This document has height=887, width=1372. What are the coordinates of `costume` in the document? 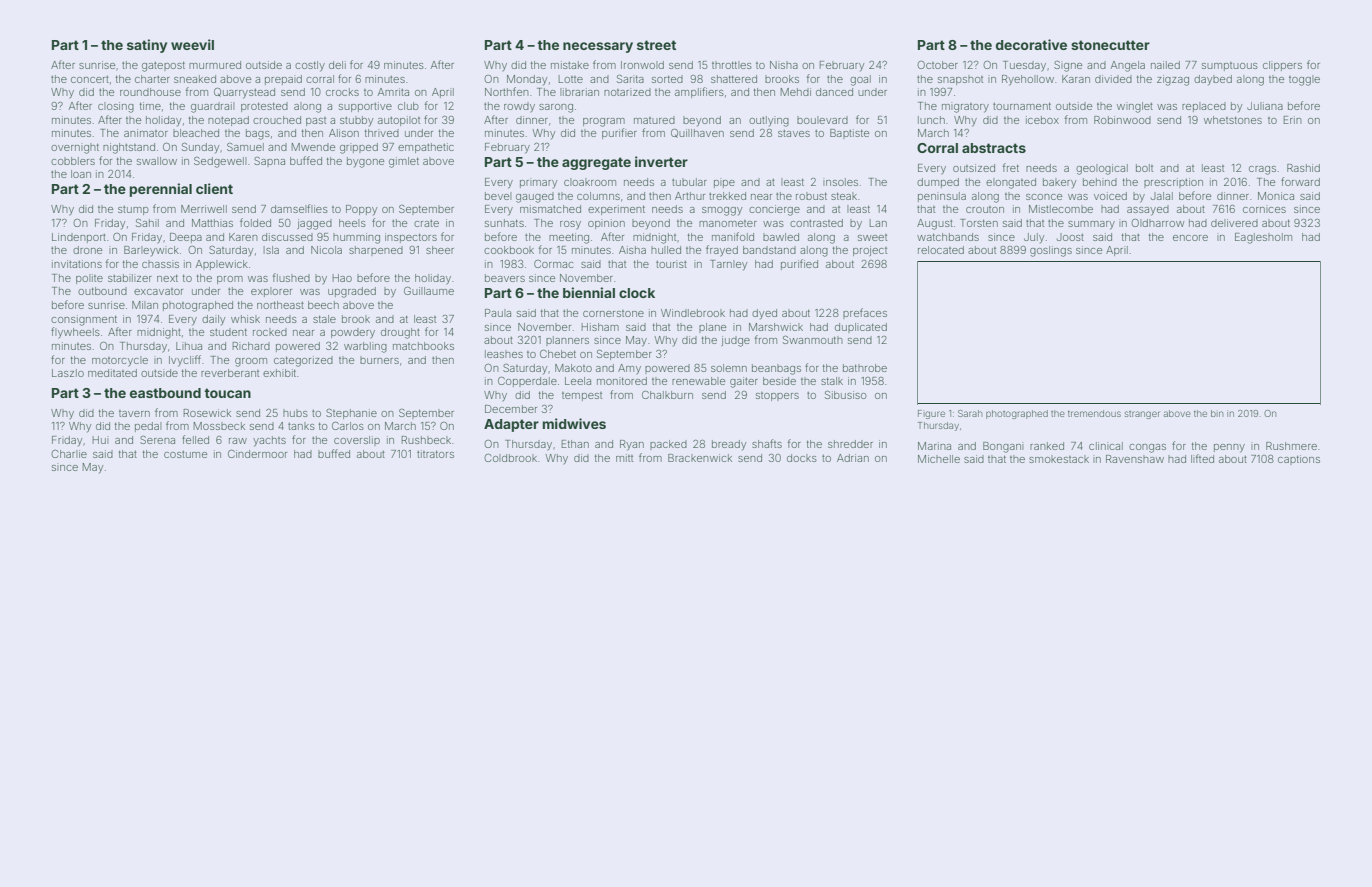 It's located at (185, 454).
